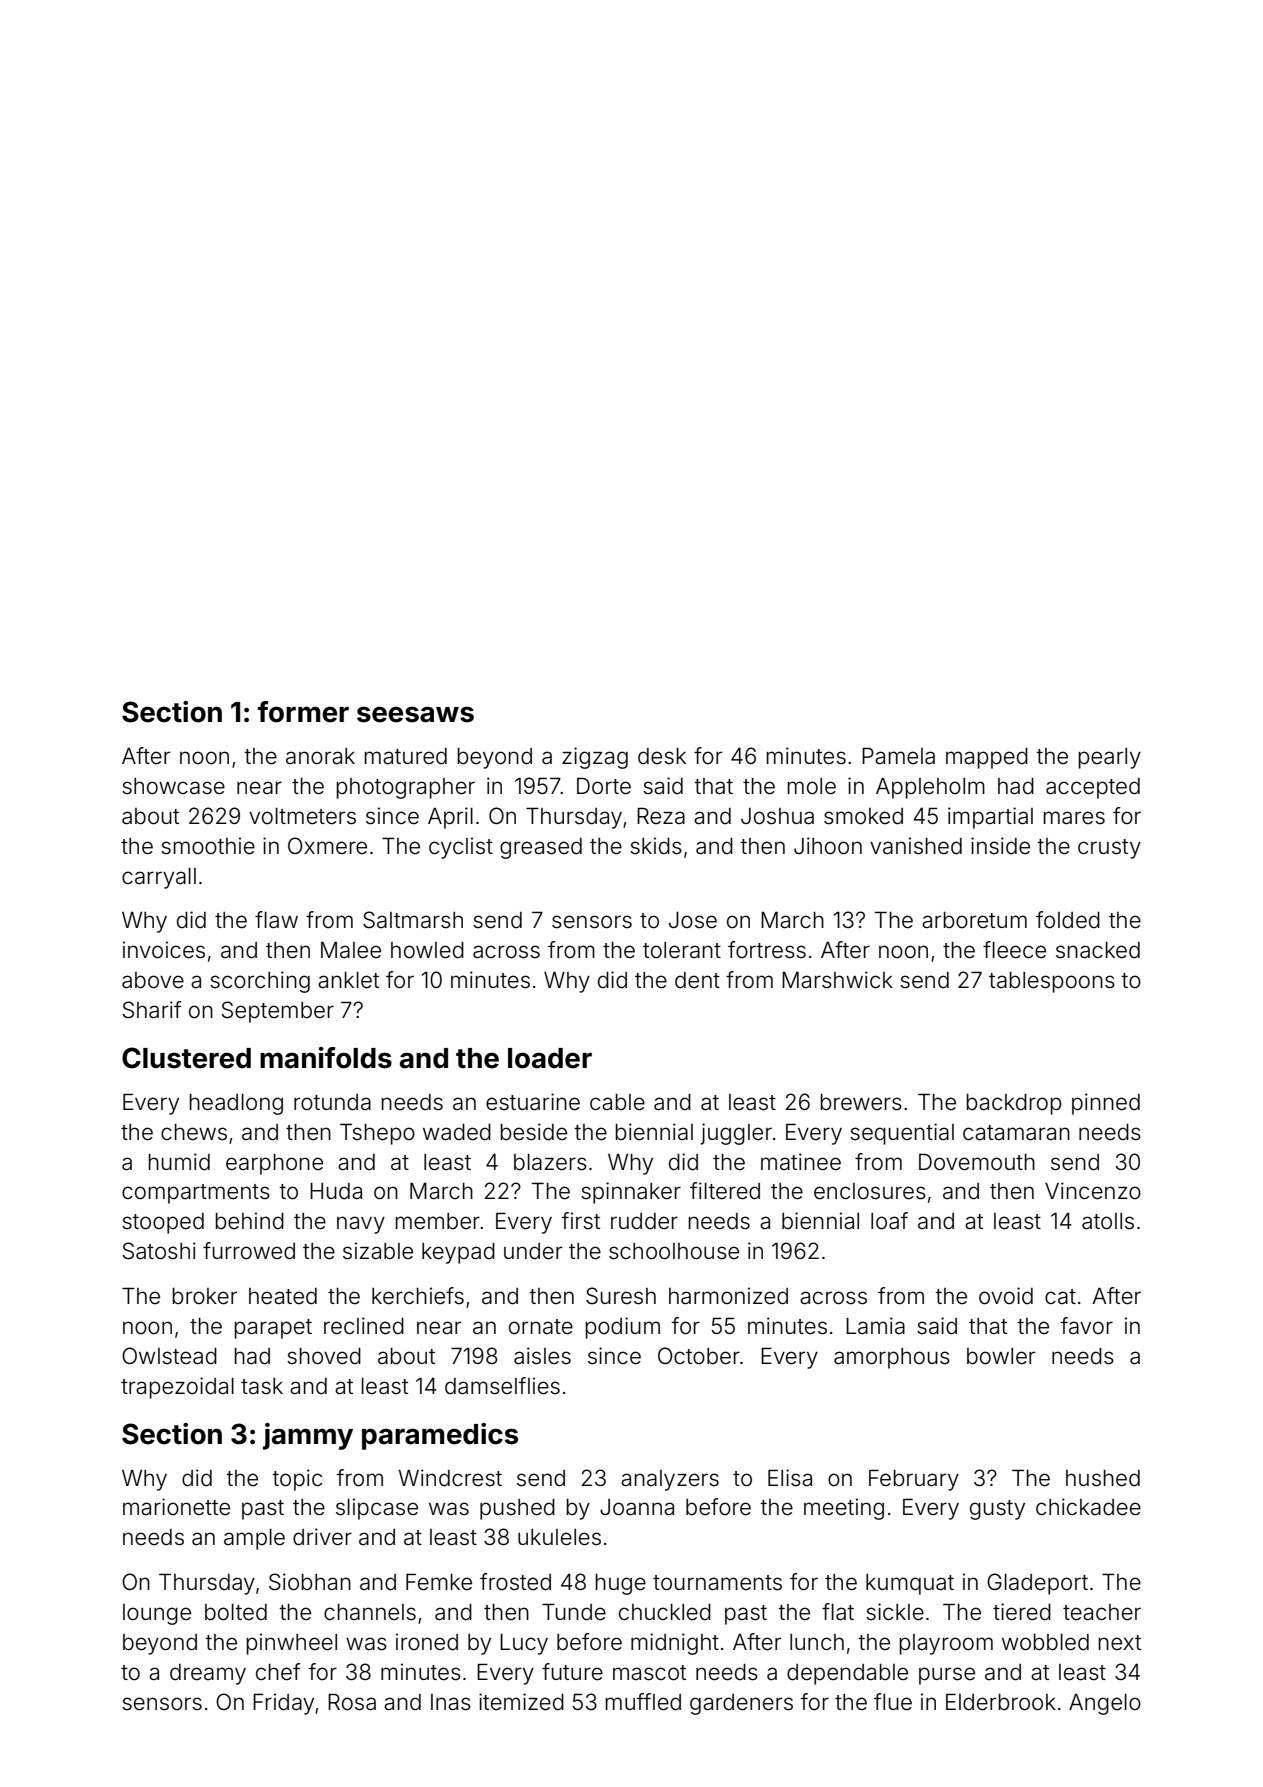 The height and width of the image is (1787, 1263). I want to click on former, so click(303, 712).
